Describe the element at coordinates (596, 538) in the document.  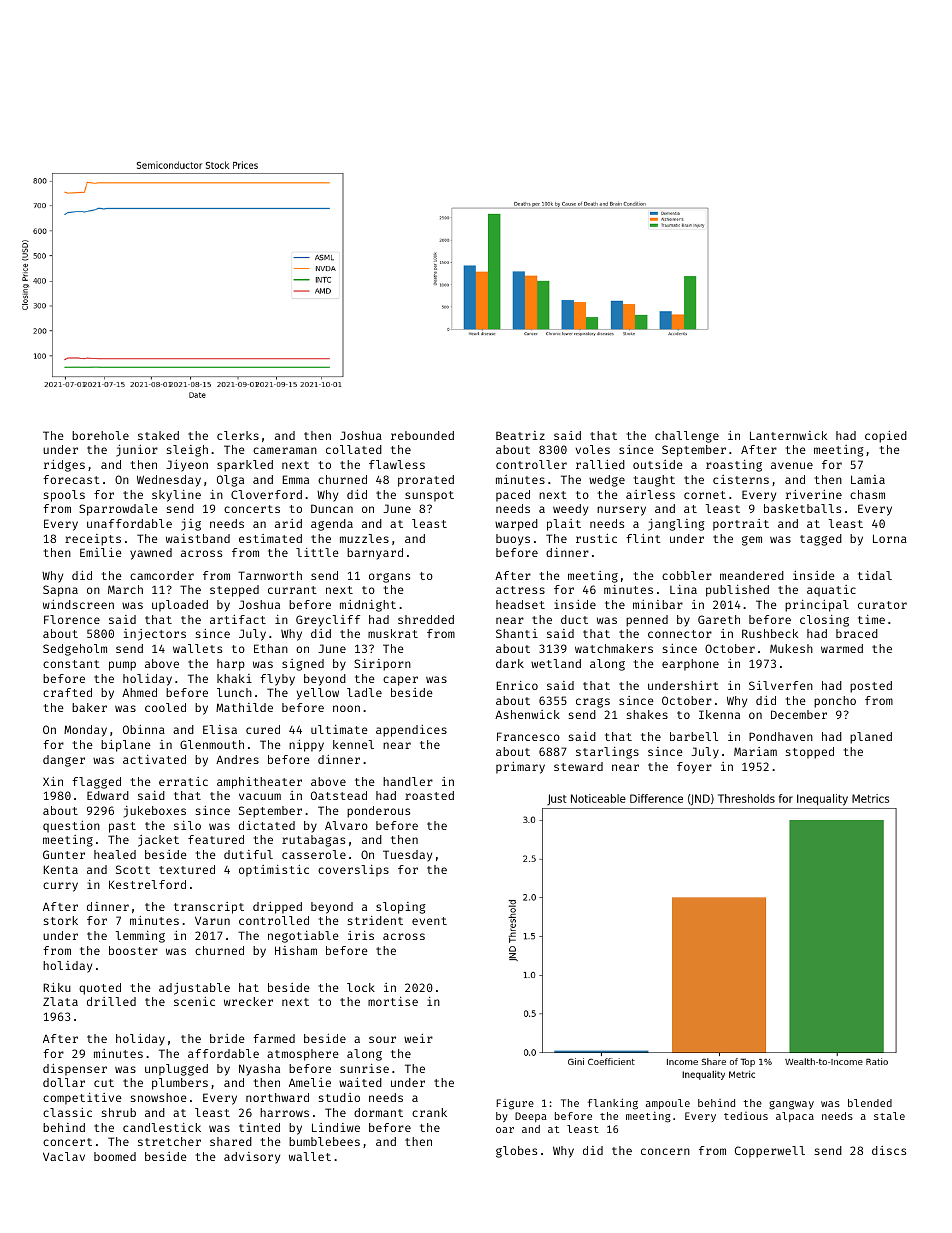
I see `rustic` at that location.
